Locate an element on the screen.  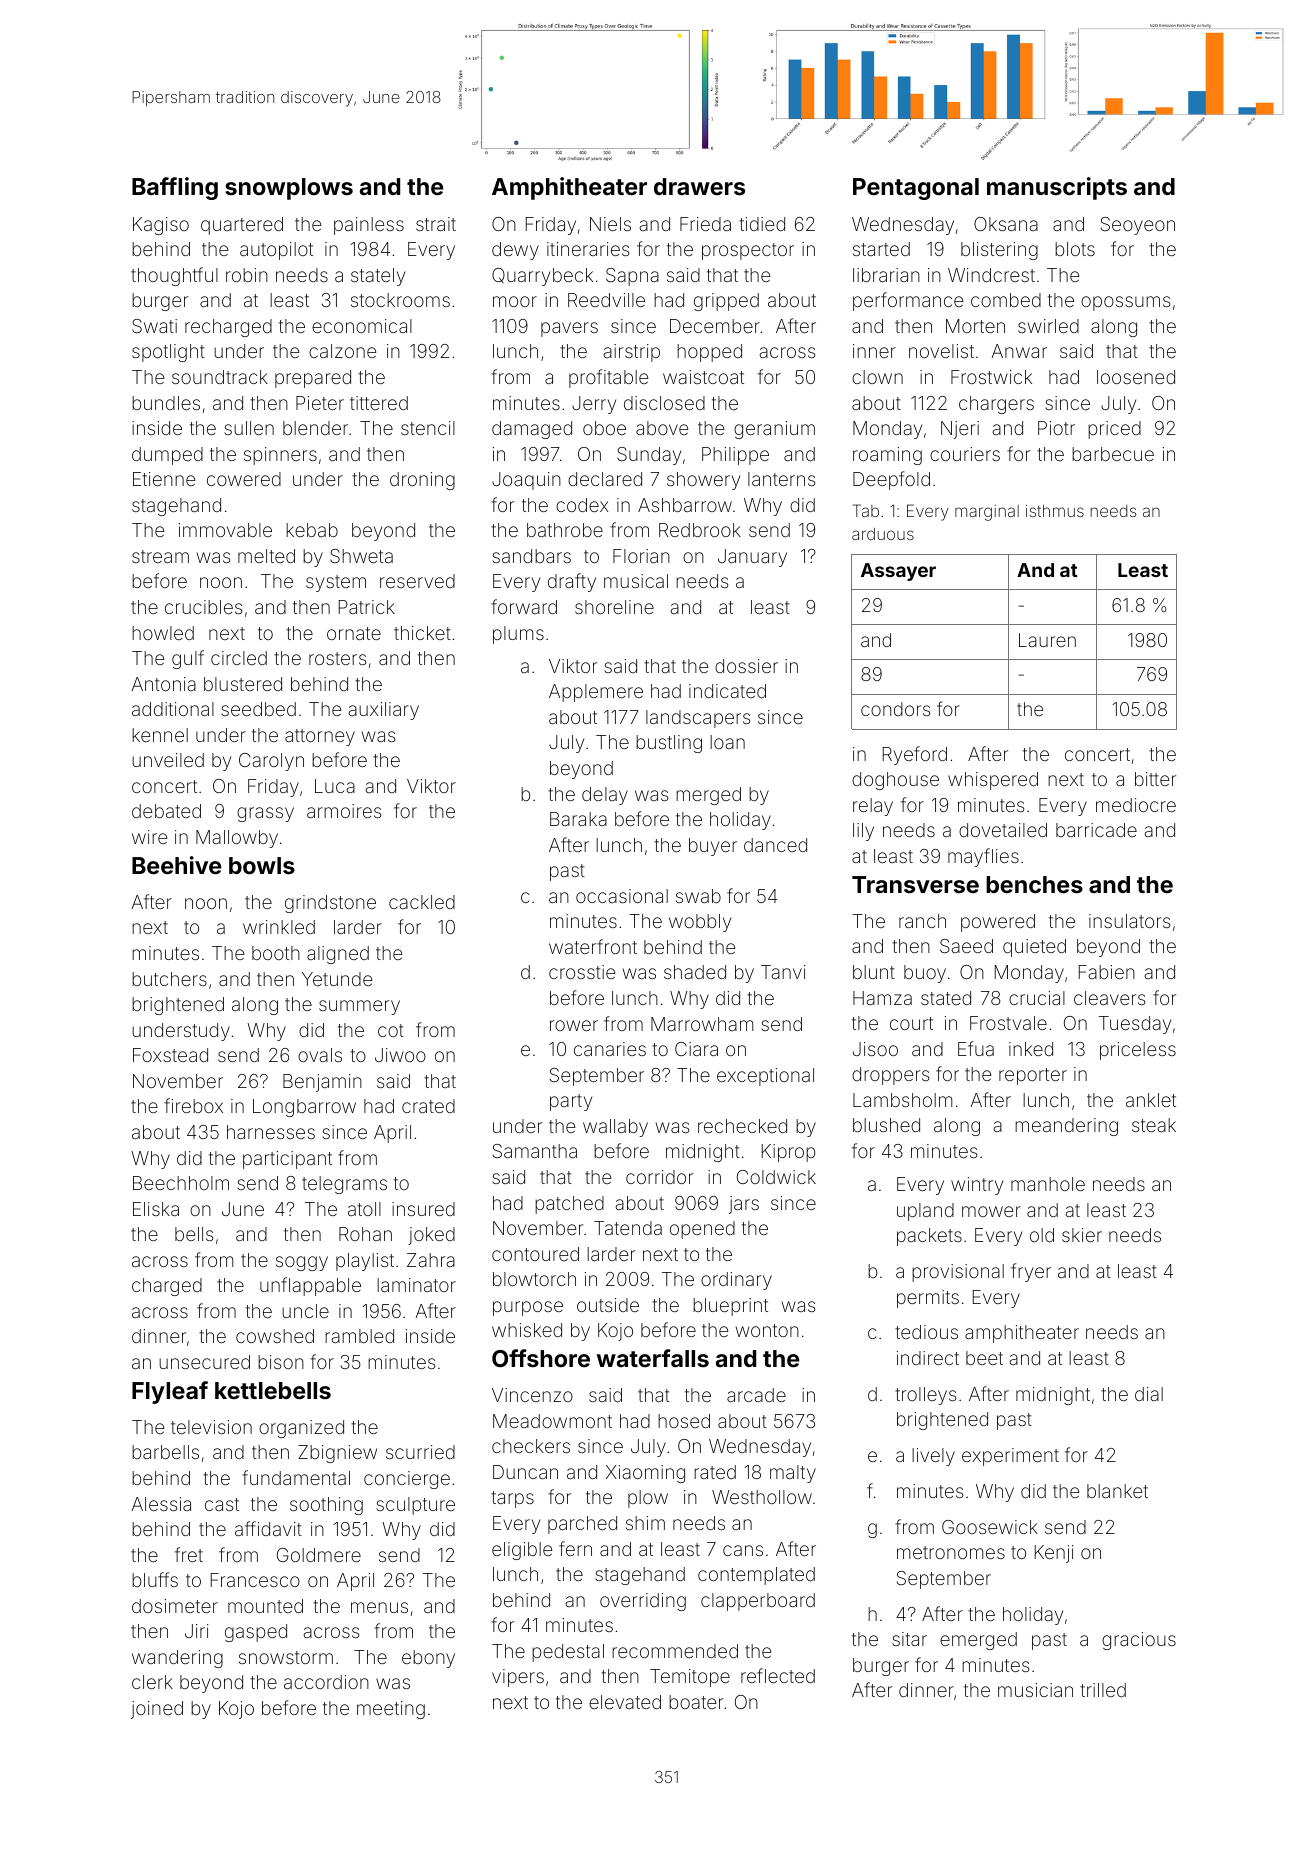
boater is located at coordinates (696, 1702).
